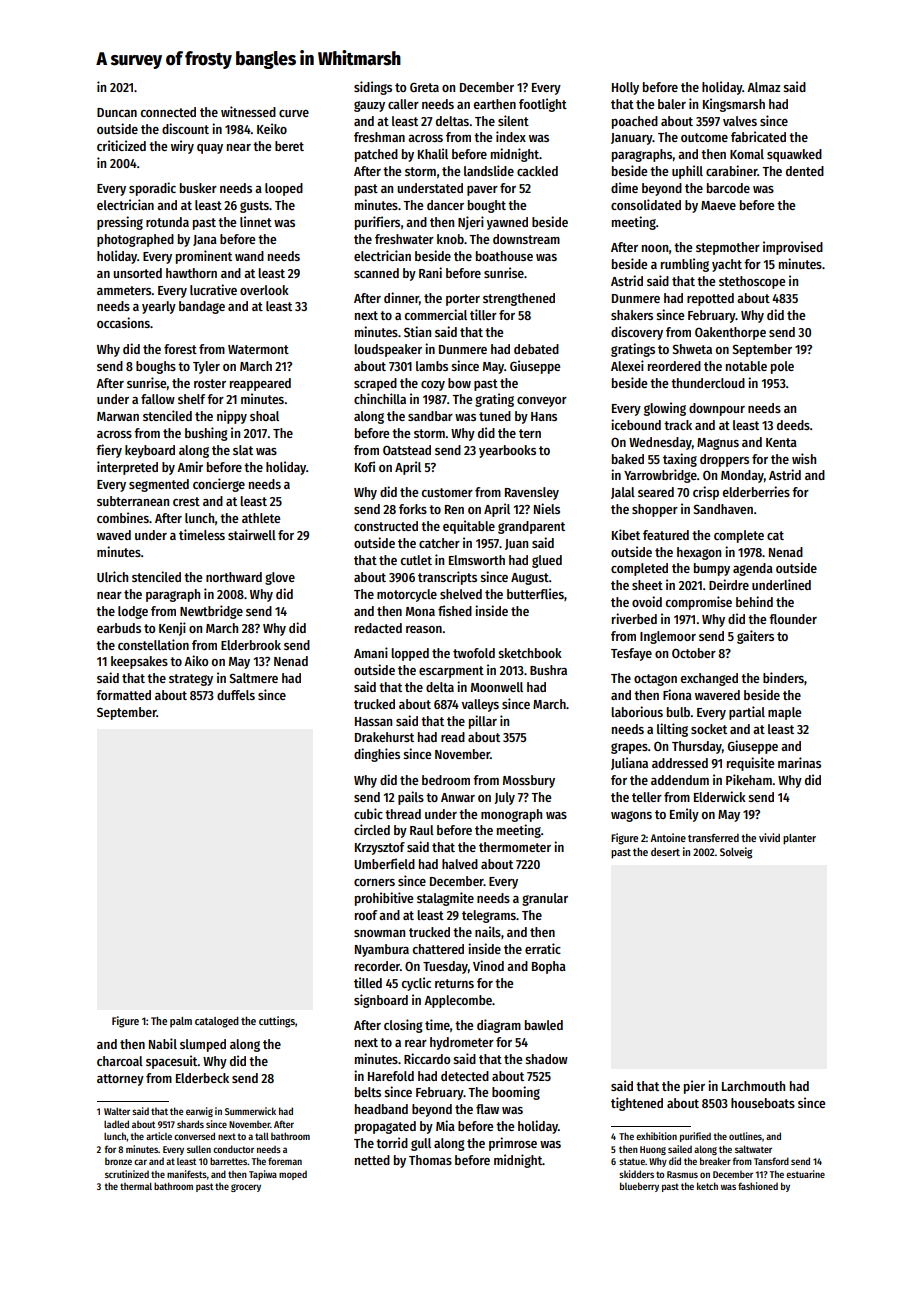 The width and height of the screenshot is (924, 1308). I want to click on snowman, so click(379, 933).
